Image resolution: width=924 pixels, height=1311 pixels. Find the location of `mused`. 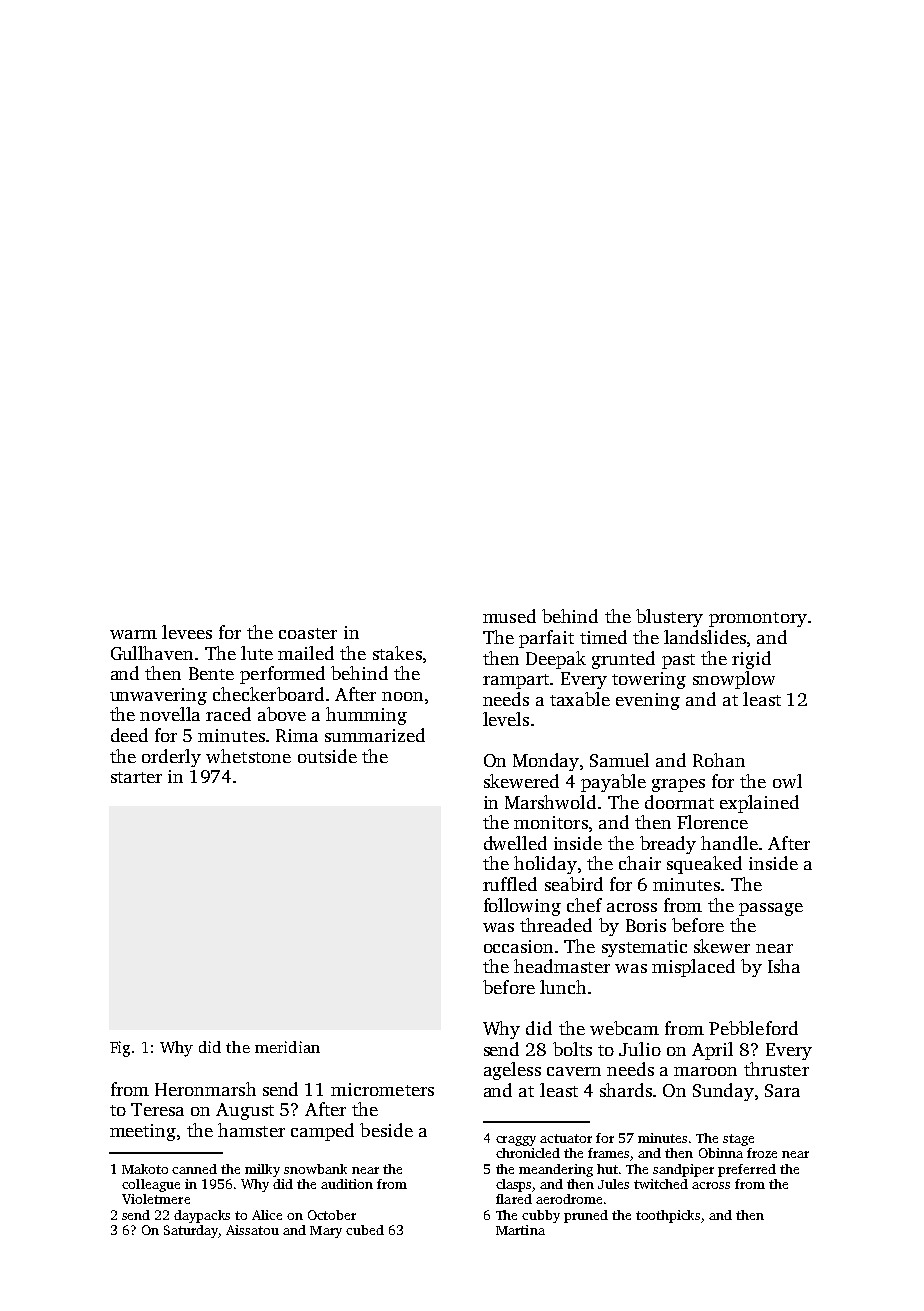

mused is located at coordinates (509, 616).
